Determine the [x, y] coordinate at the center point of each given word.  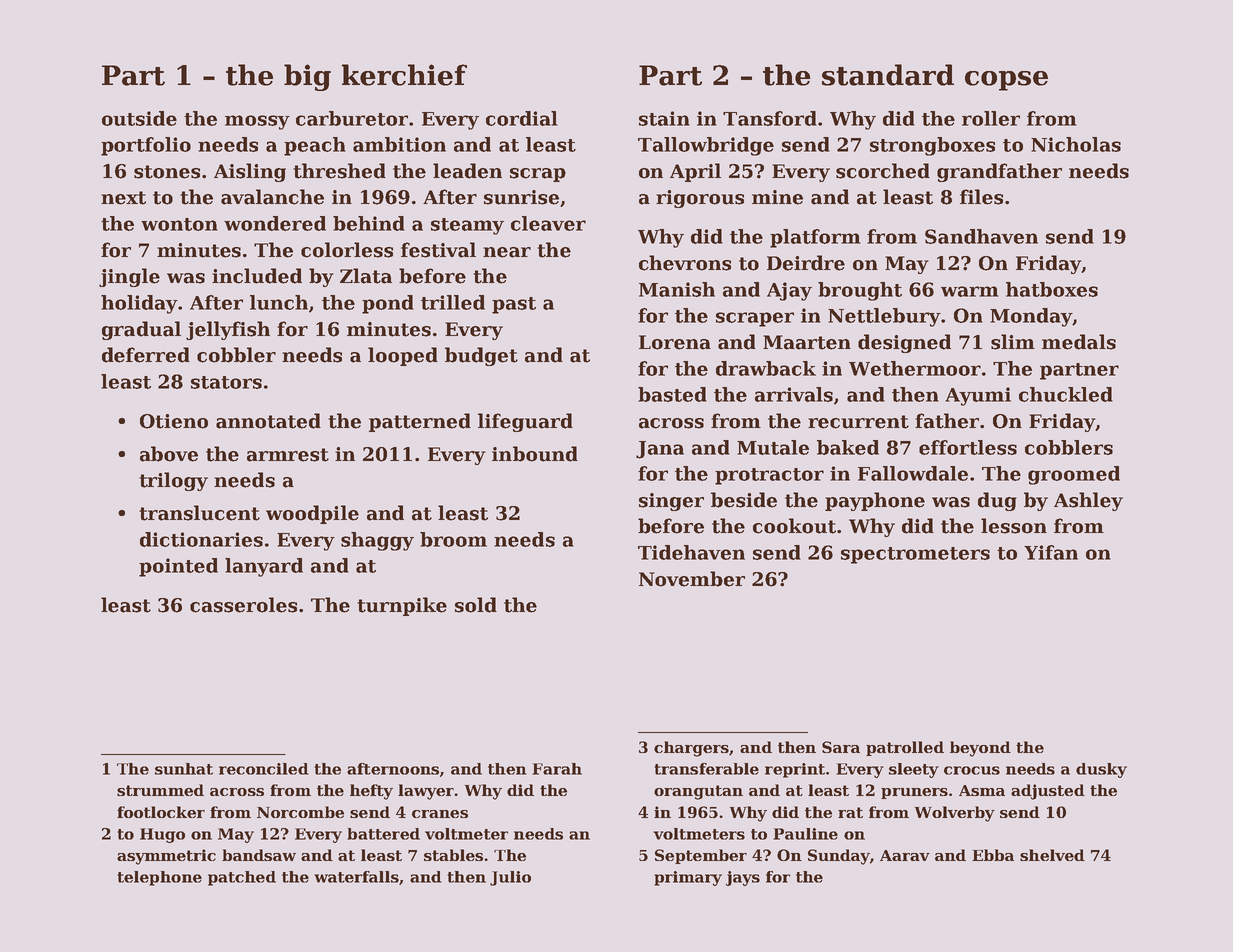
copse [1006, 81]
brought [860, 291]
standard [888, 75]
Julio [510, 878]
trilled [453, 302]
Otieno [174, 421]
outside [139, 118]
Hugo [162, 835]
